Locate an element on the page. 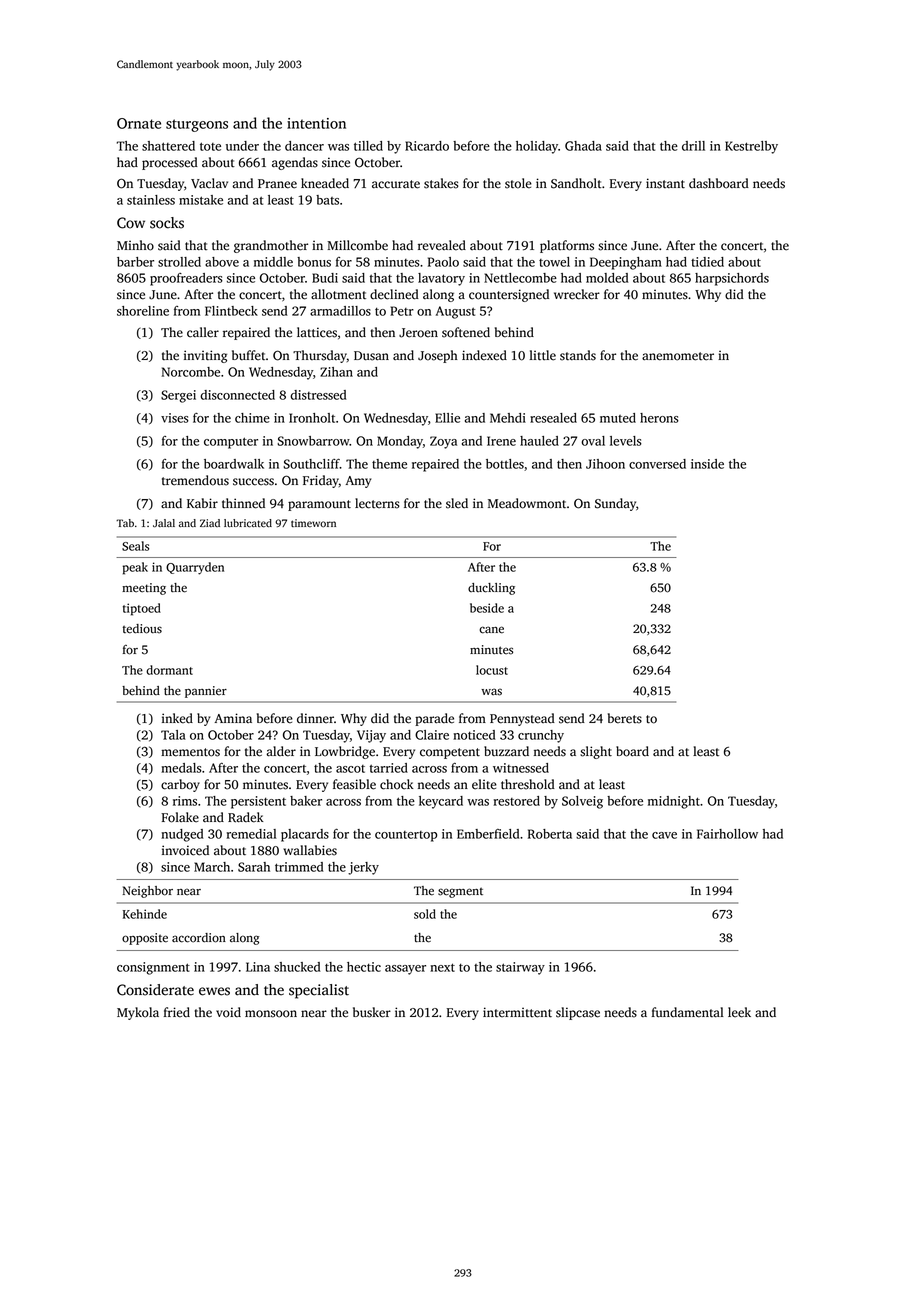 The image size is (908, 1316). platforms is located at coordinates (567, 246).
